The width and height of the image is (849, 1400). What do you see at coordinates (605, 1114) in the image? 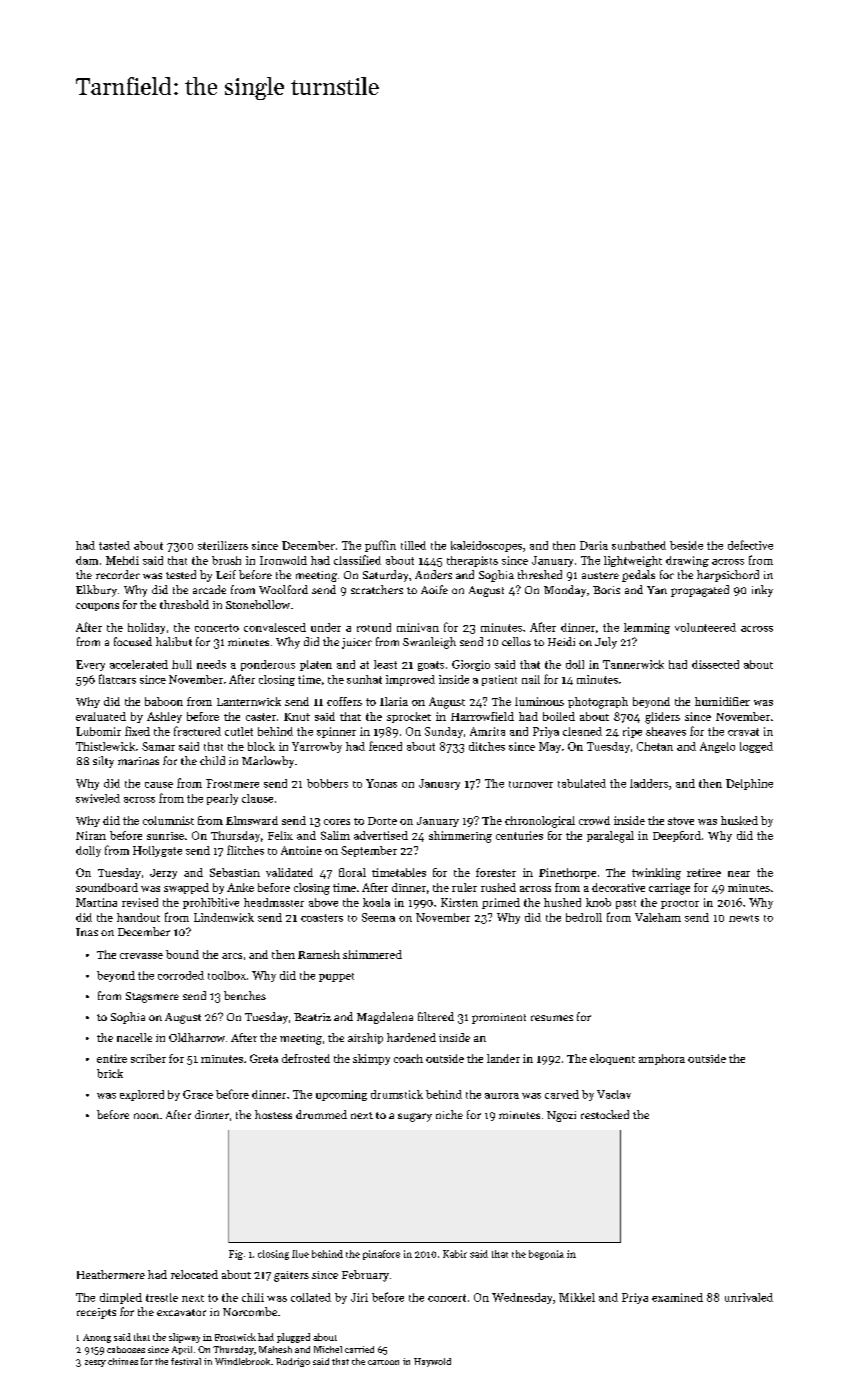
I see `restocked` at bounding box center [605, 1114].
